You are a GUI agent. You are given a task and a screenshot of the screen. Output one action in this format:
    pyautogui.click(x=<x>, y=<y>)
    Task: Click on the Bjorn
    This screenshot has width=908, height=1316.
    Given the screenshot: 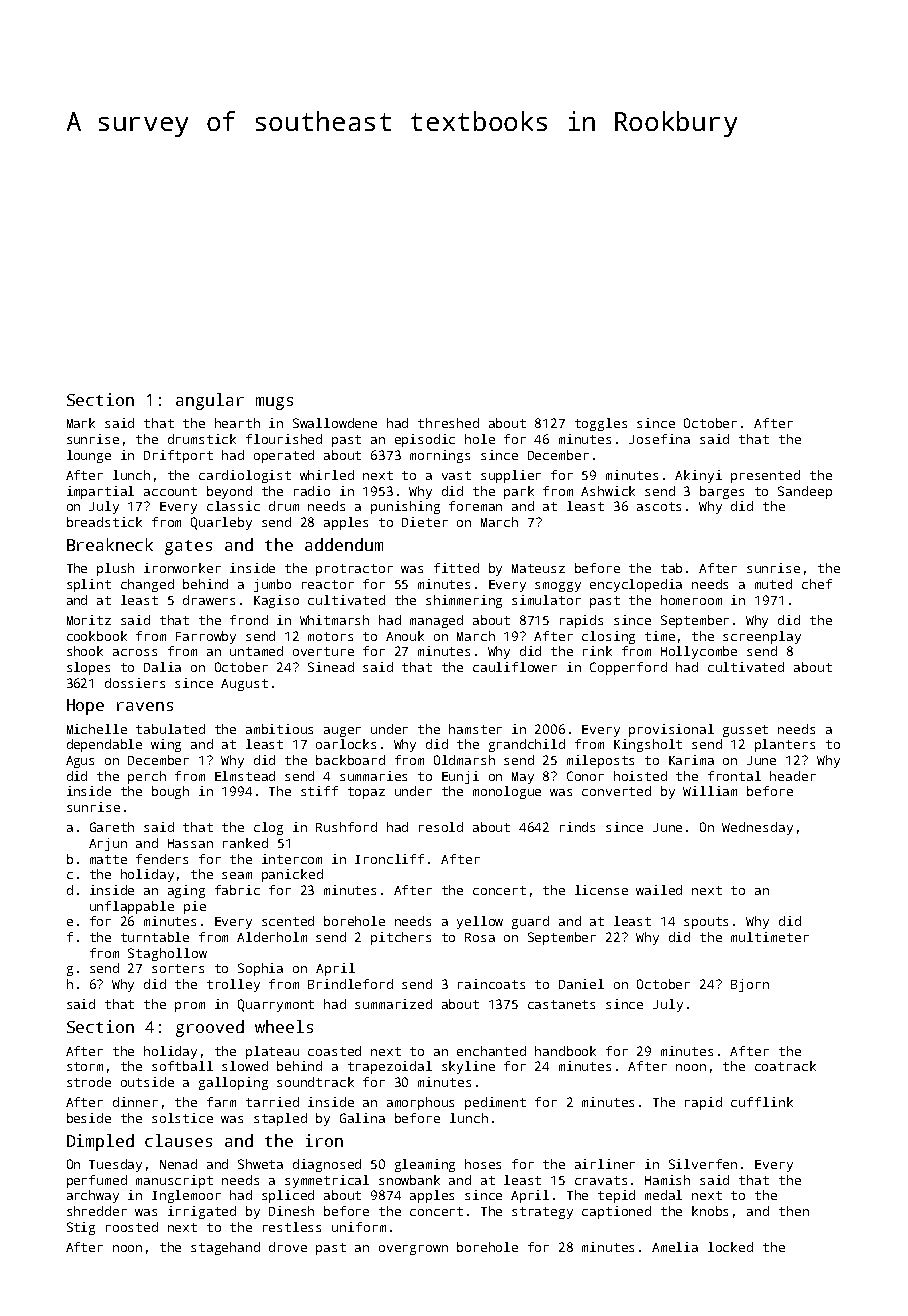 What is the action you would take?
    pyautogui.click(x=750, y=985)
